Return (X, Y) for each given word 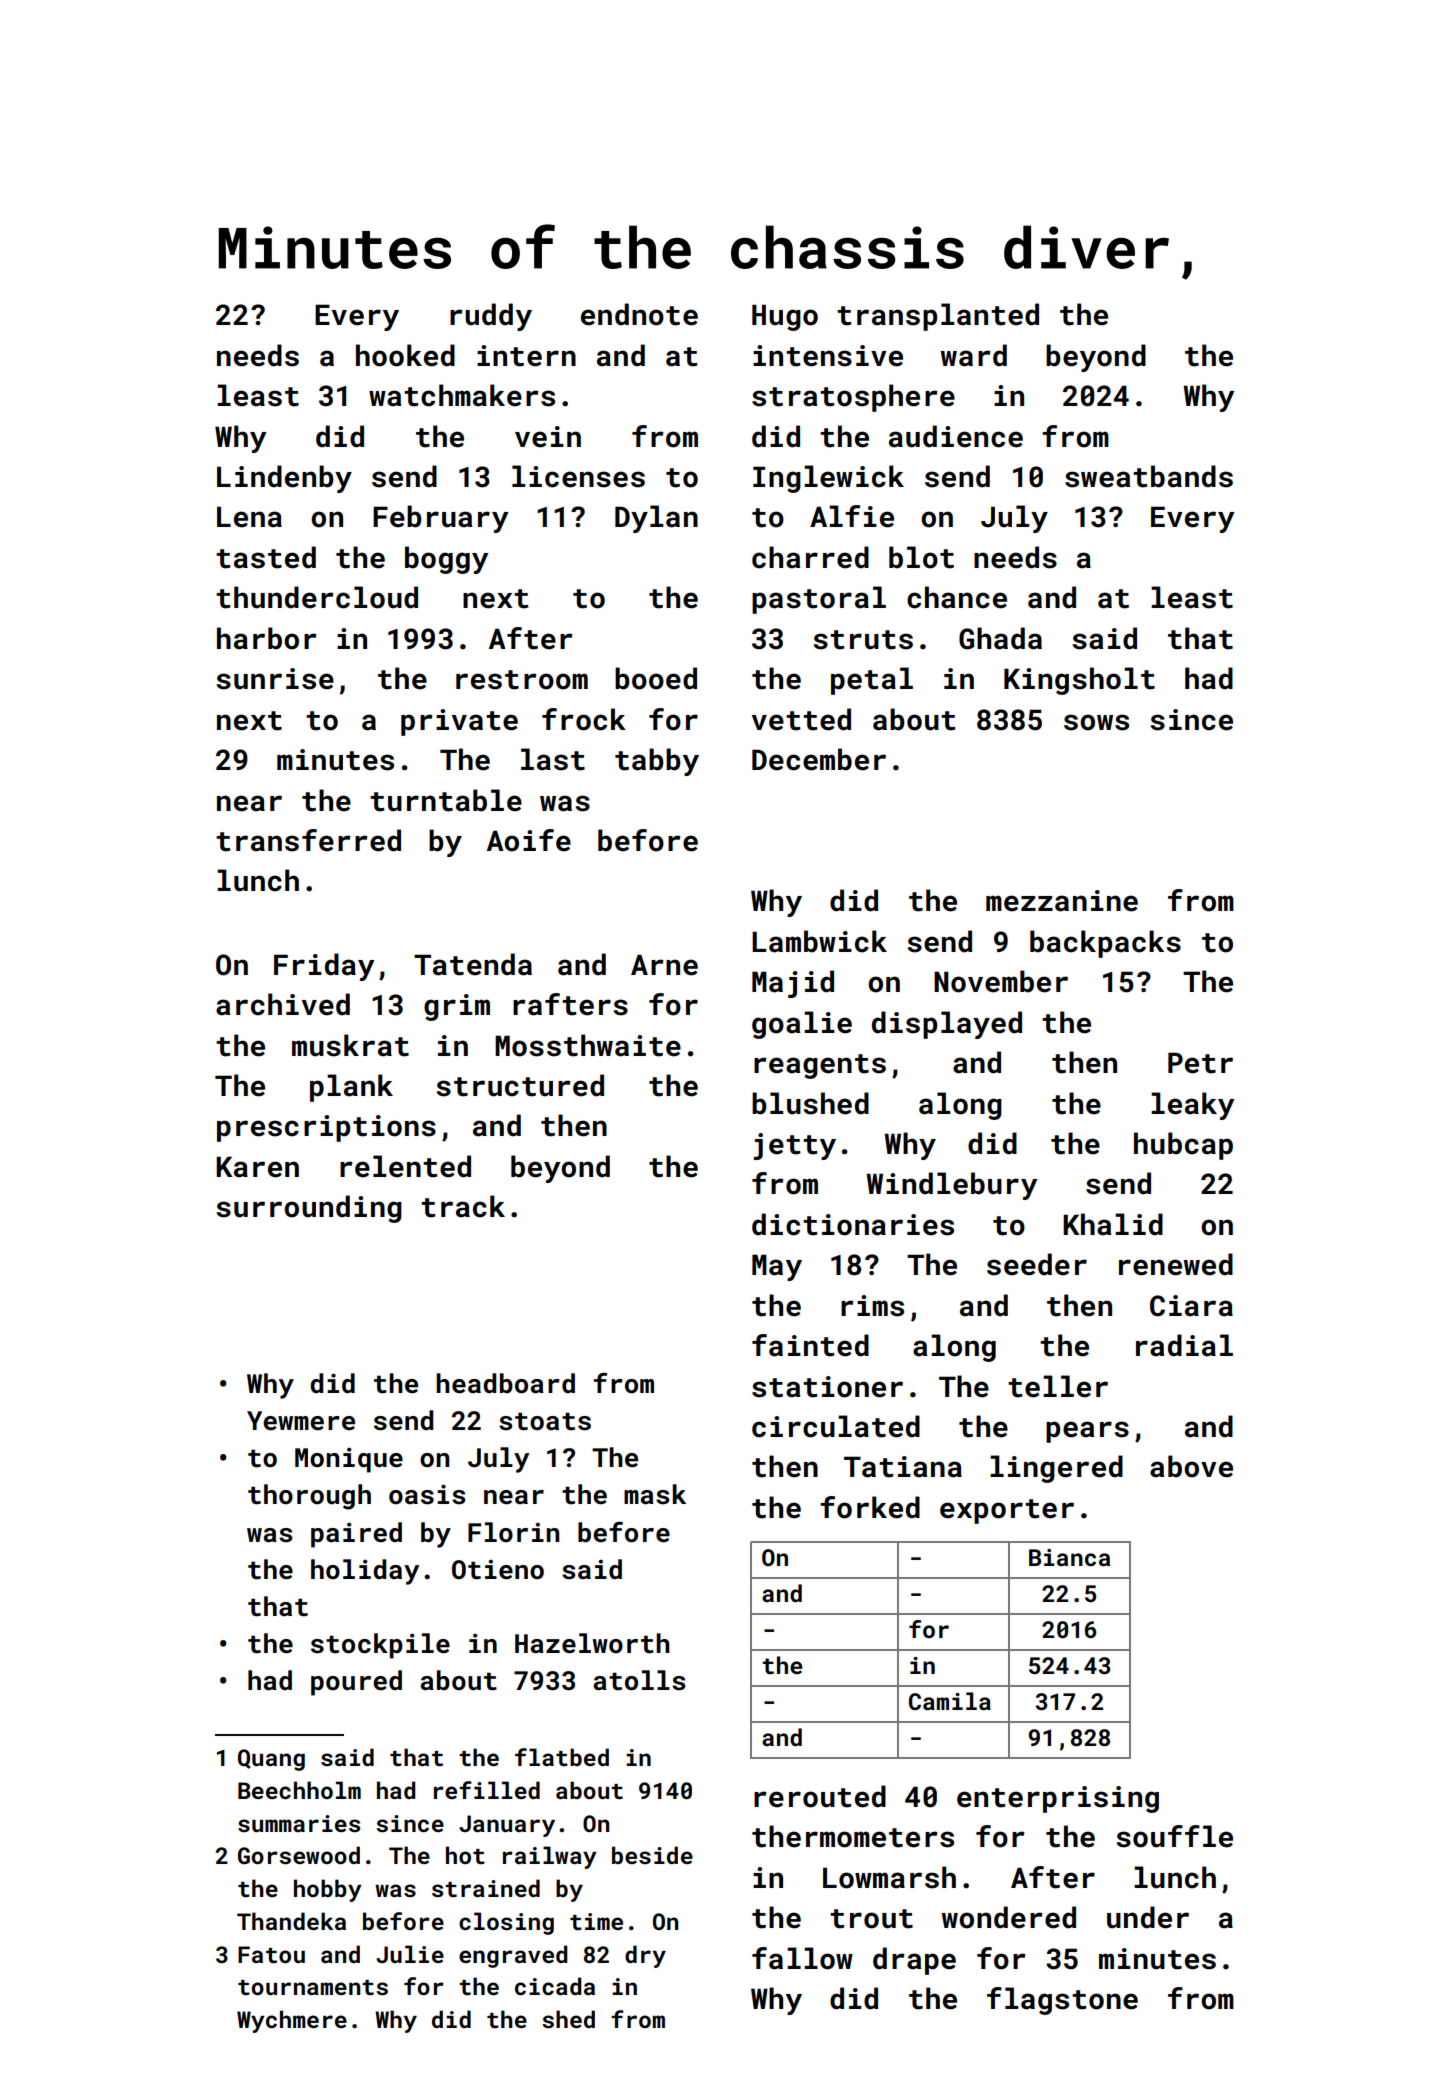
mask (655, 1494)
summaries (299, 1823)
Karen (257, 1167)
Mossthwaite (588, 1045)
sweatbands (1149, 476)
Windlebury (952, 1186)
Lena (249, 517)
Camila (950, 1701)
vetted (801, 719)
